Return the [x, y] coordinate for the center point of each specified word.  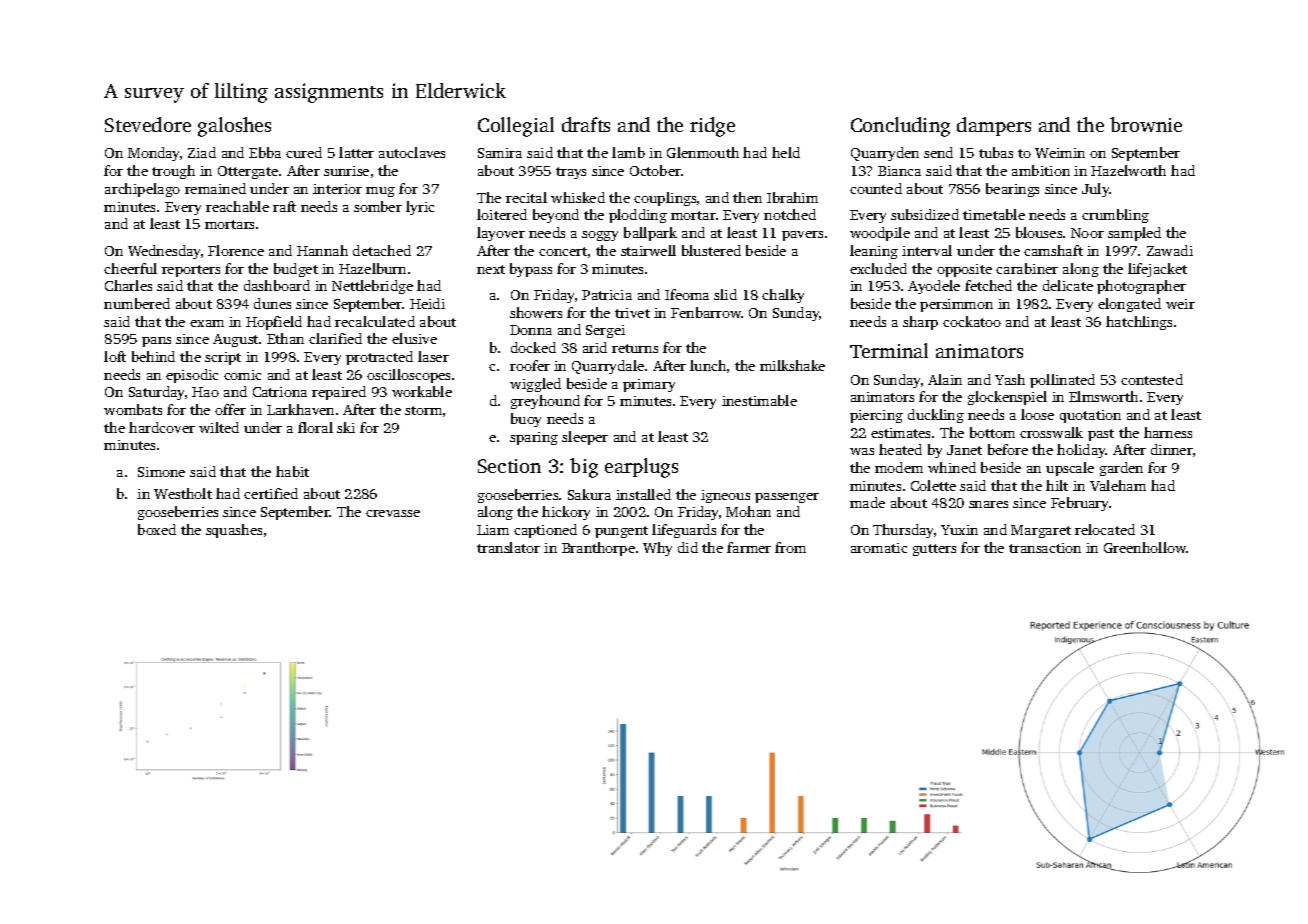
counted [876, 188]
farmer [749, 547]
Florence [236, 250]
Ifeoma [687, 294]
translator [508, 547]
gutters [934, 550]
